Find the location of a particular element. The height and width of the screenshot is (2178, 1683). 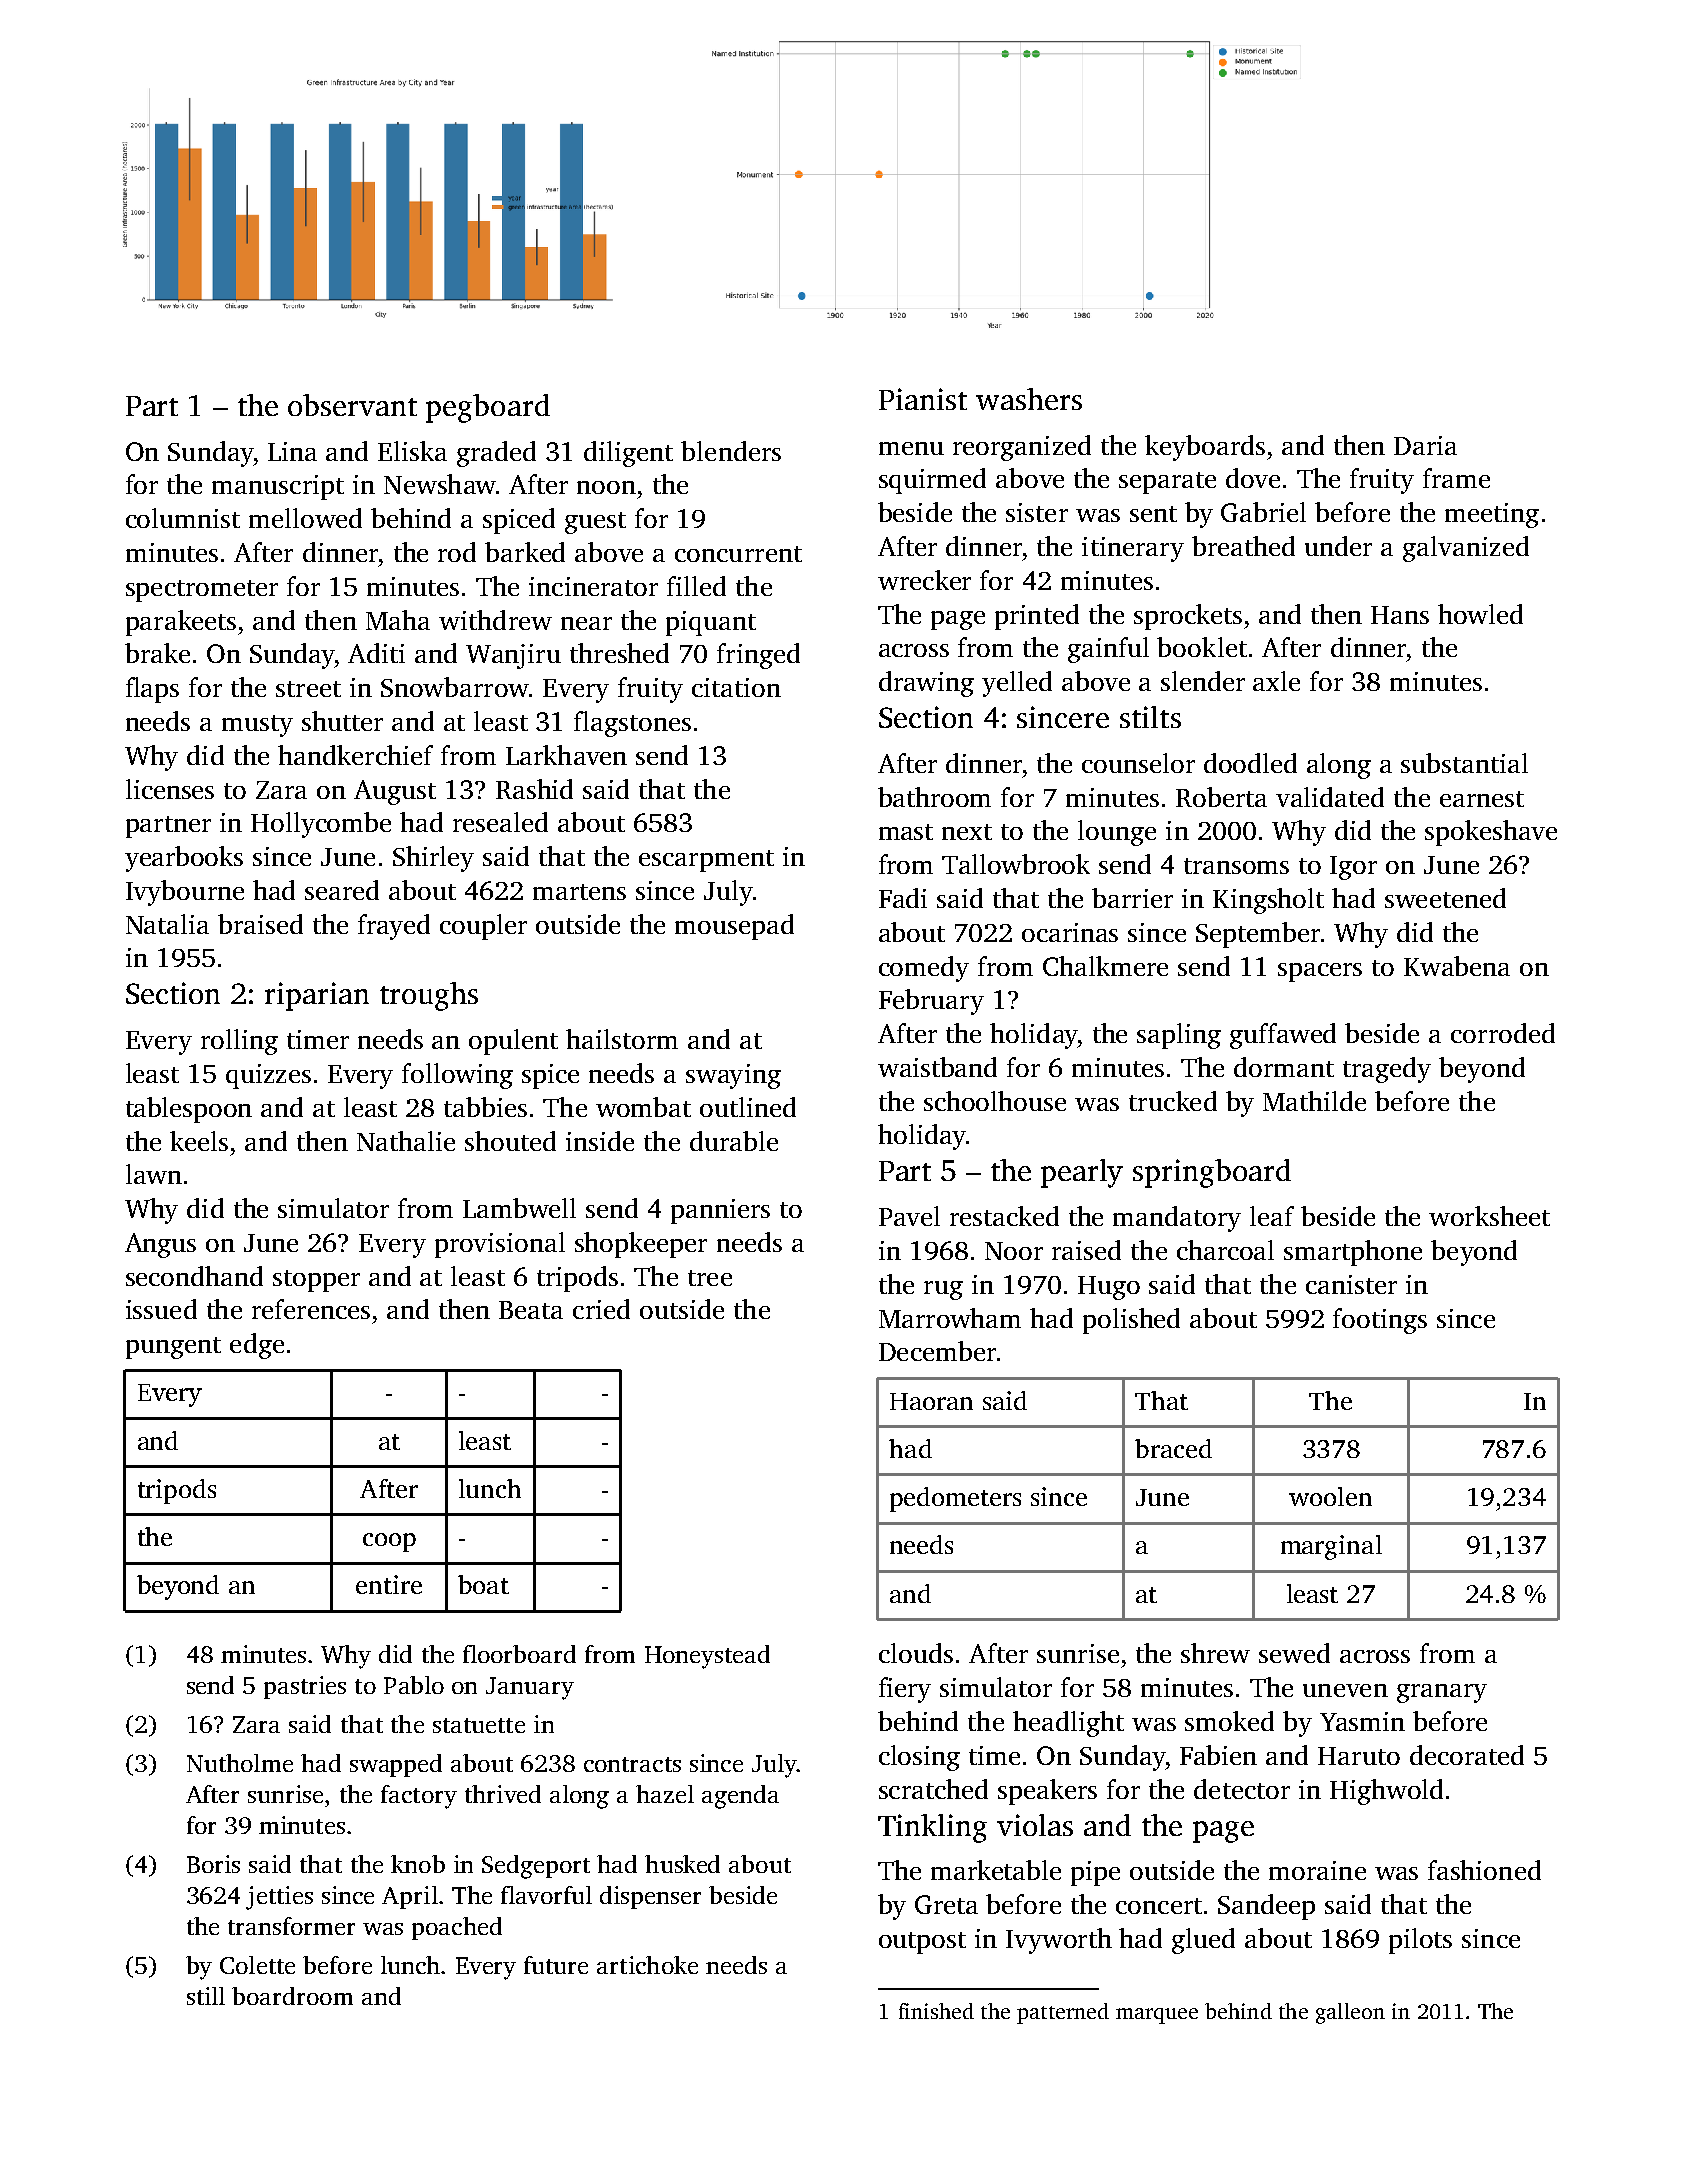

quizzes is located at coordinates (268, 1076).
